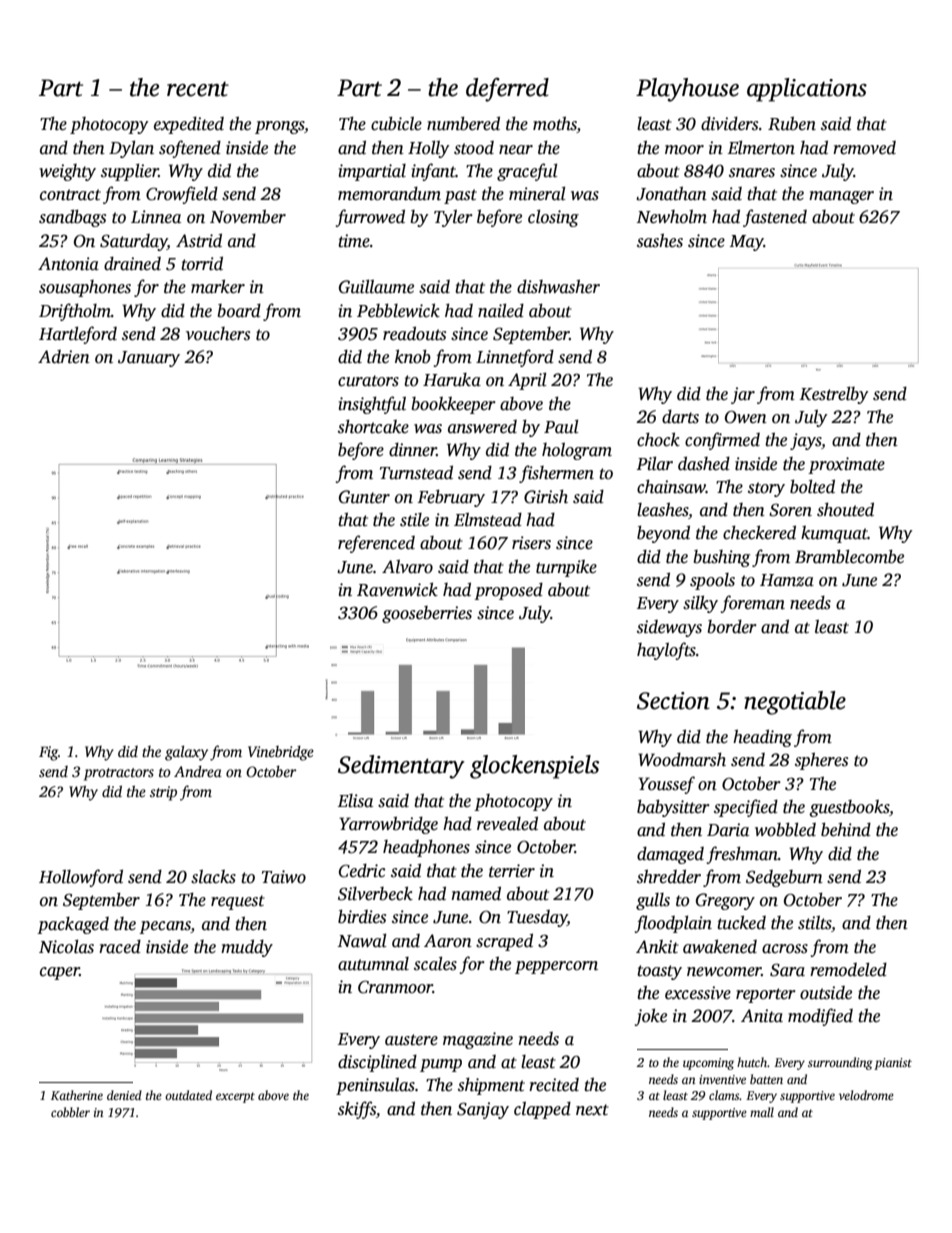 Image resolution: width=952 pixels, height=1233 pixels. I want to click on Andrea, so click(198, 771).
